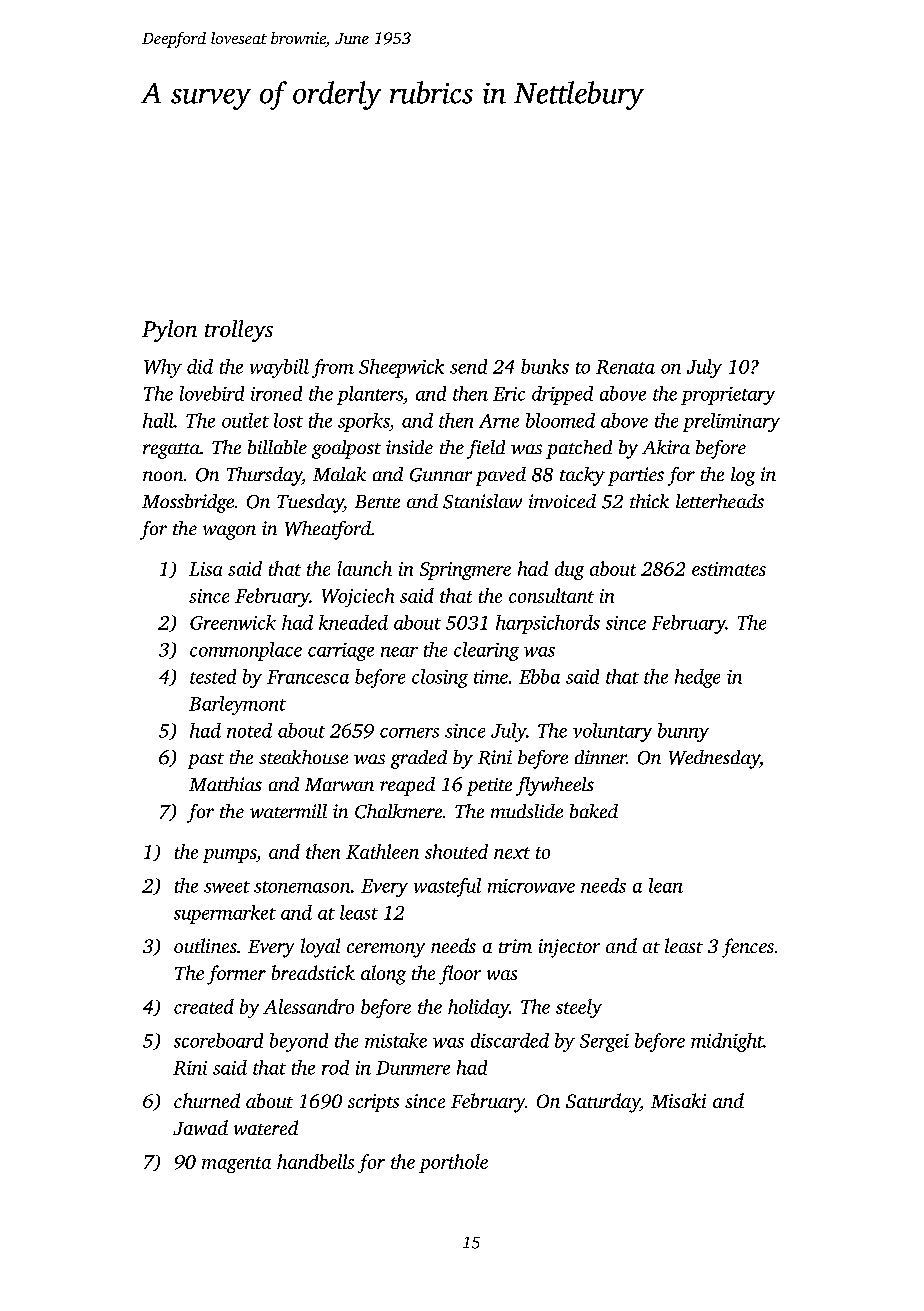 The width and height of the screenshot is (924, 1311). Describe the element at coordinates (212, 393) in the screenshot. I see `lovebird` at that location.
